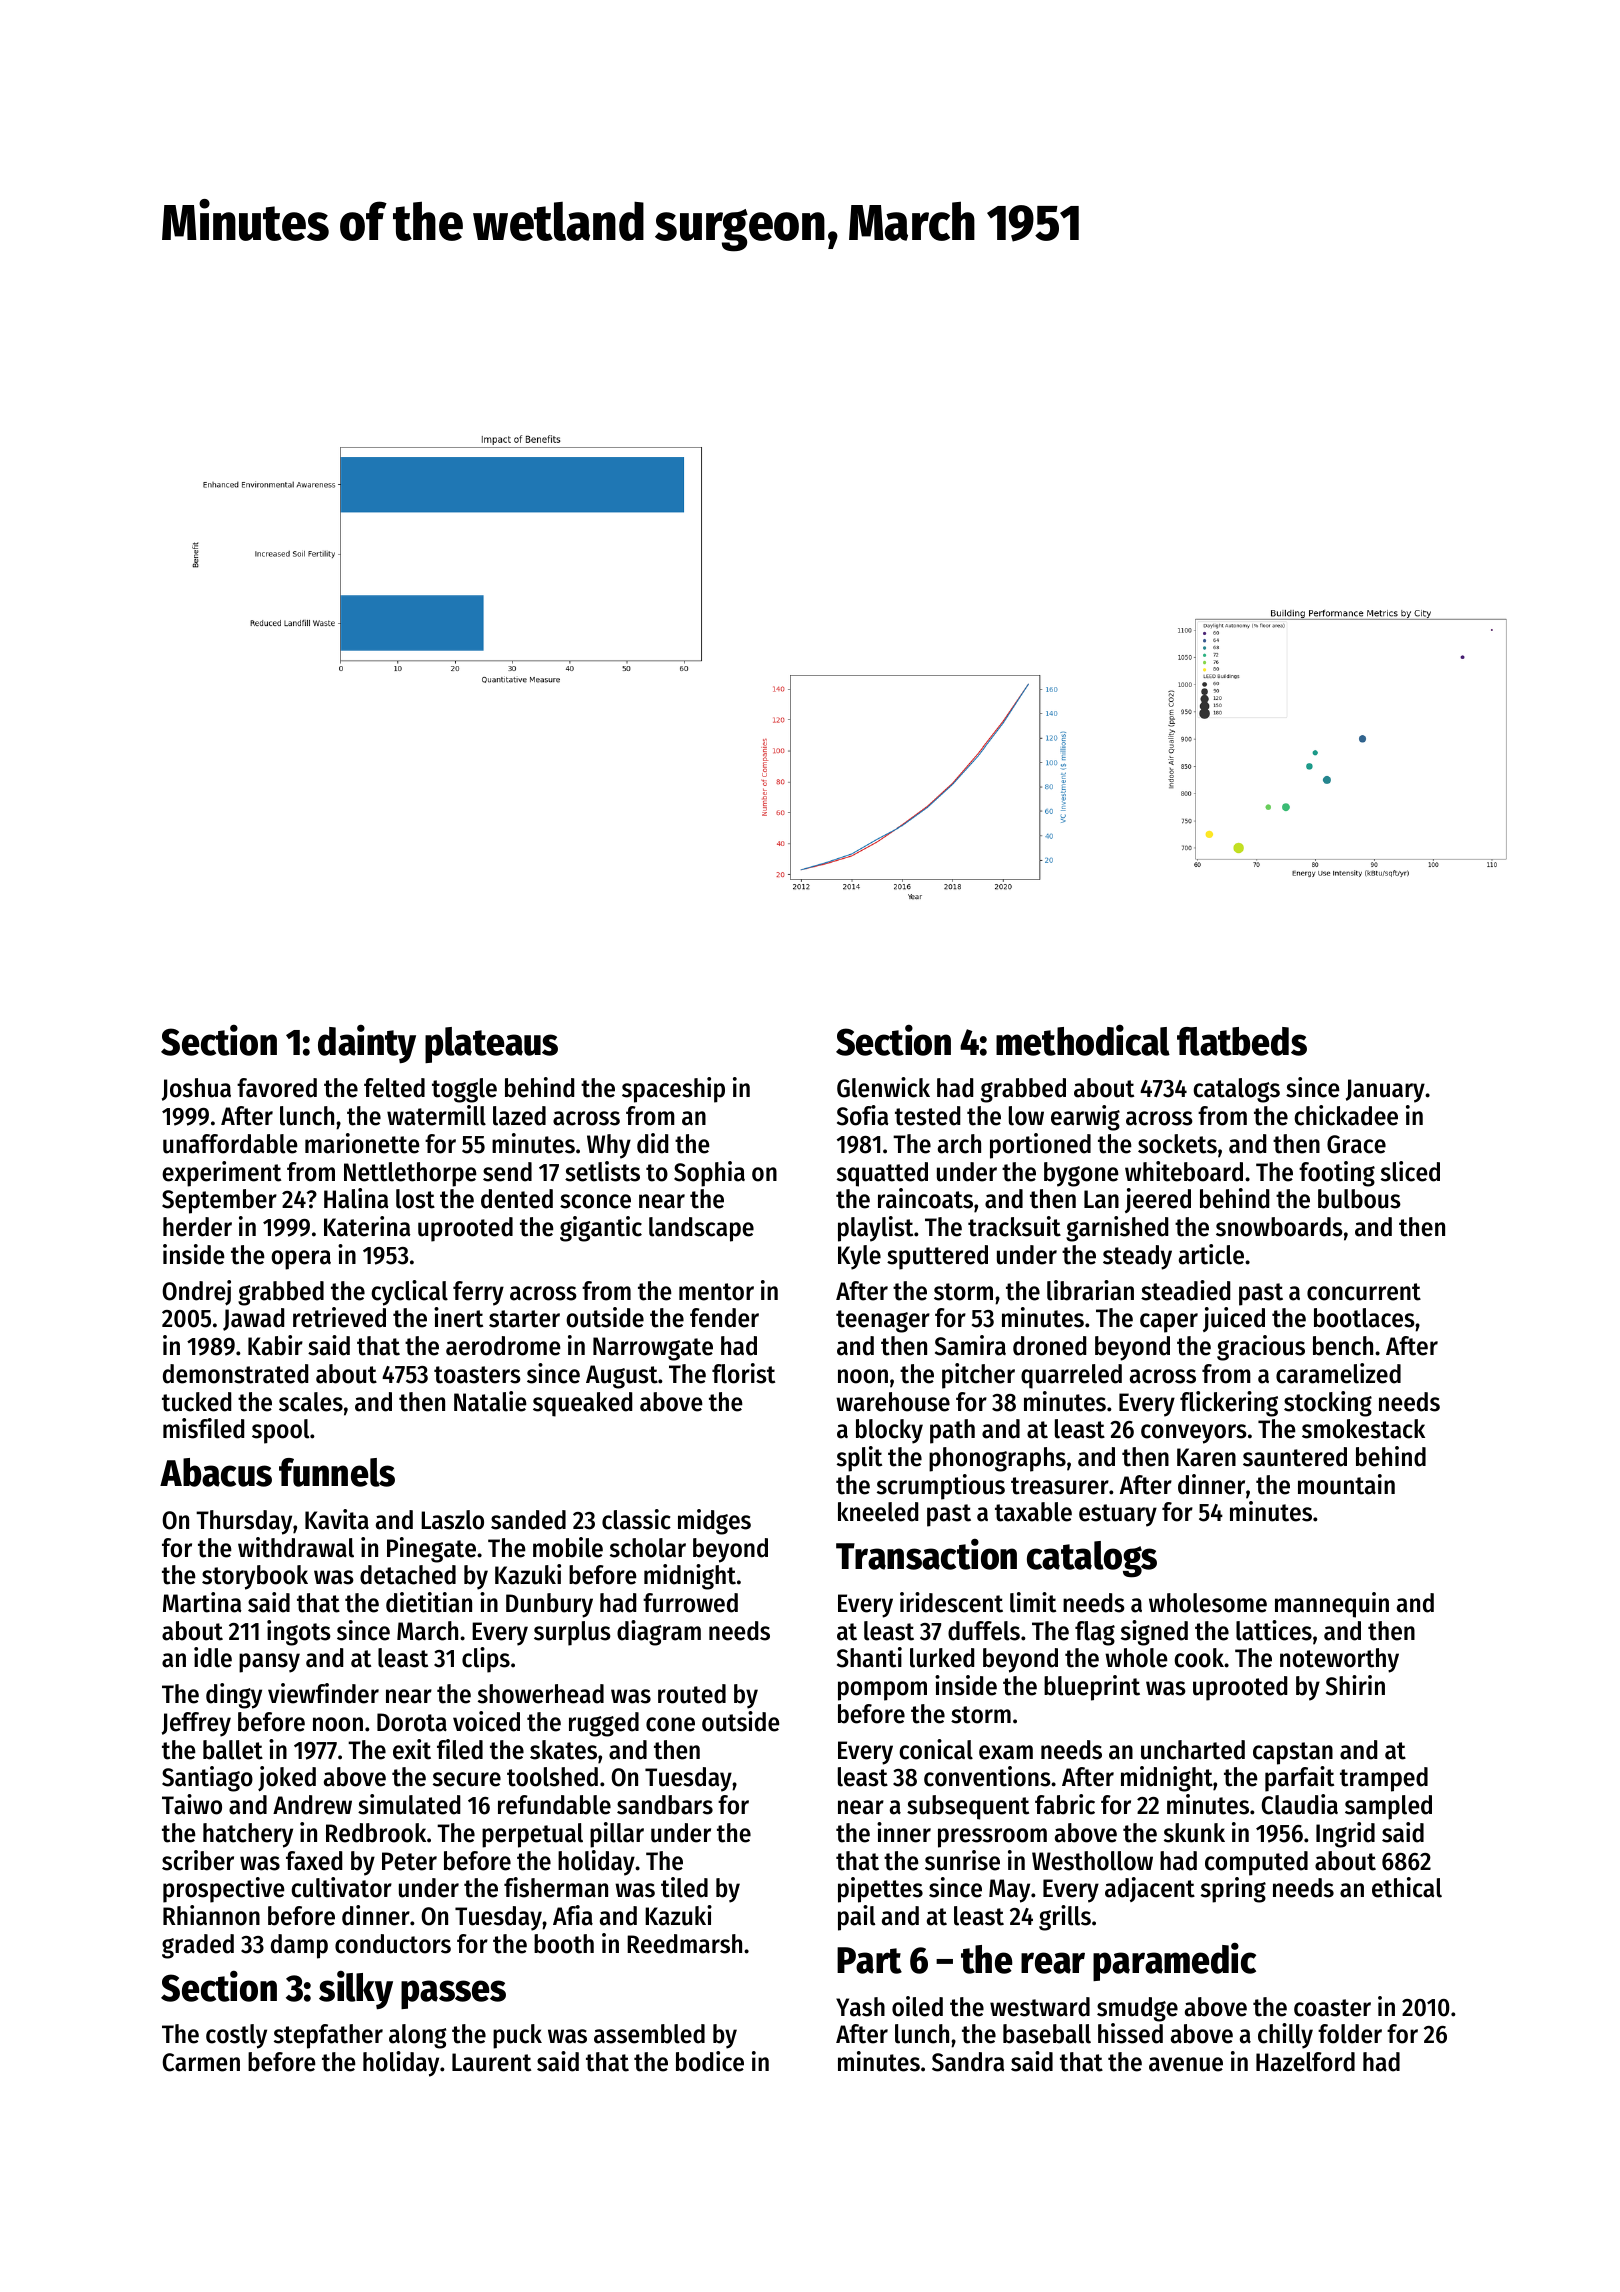  What do you see at coordinates (968, 2062) in the document?
I see `Sandra` at bounding box center [968, 2062].
